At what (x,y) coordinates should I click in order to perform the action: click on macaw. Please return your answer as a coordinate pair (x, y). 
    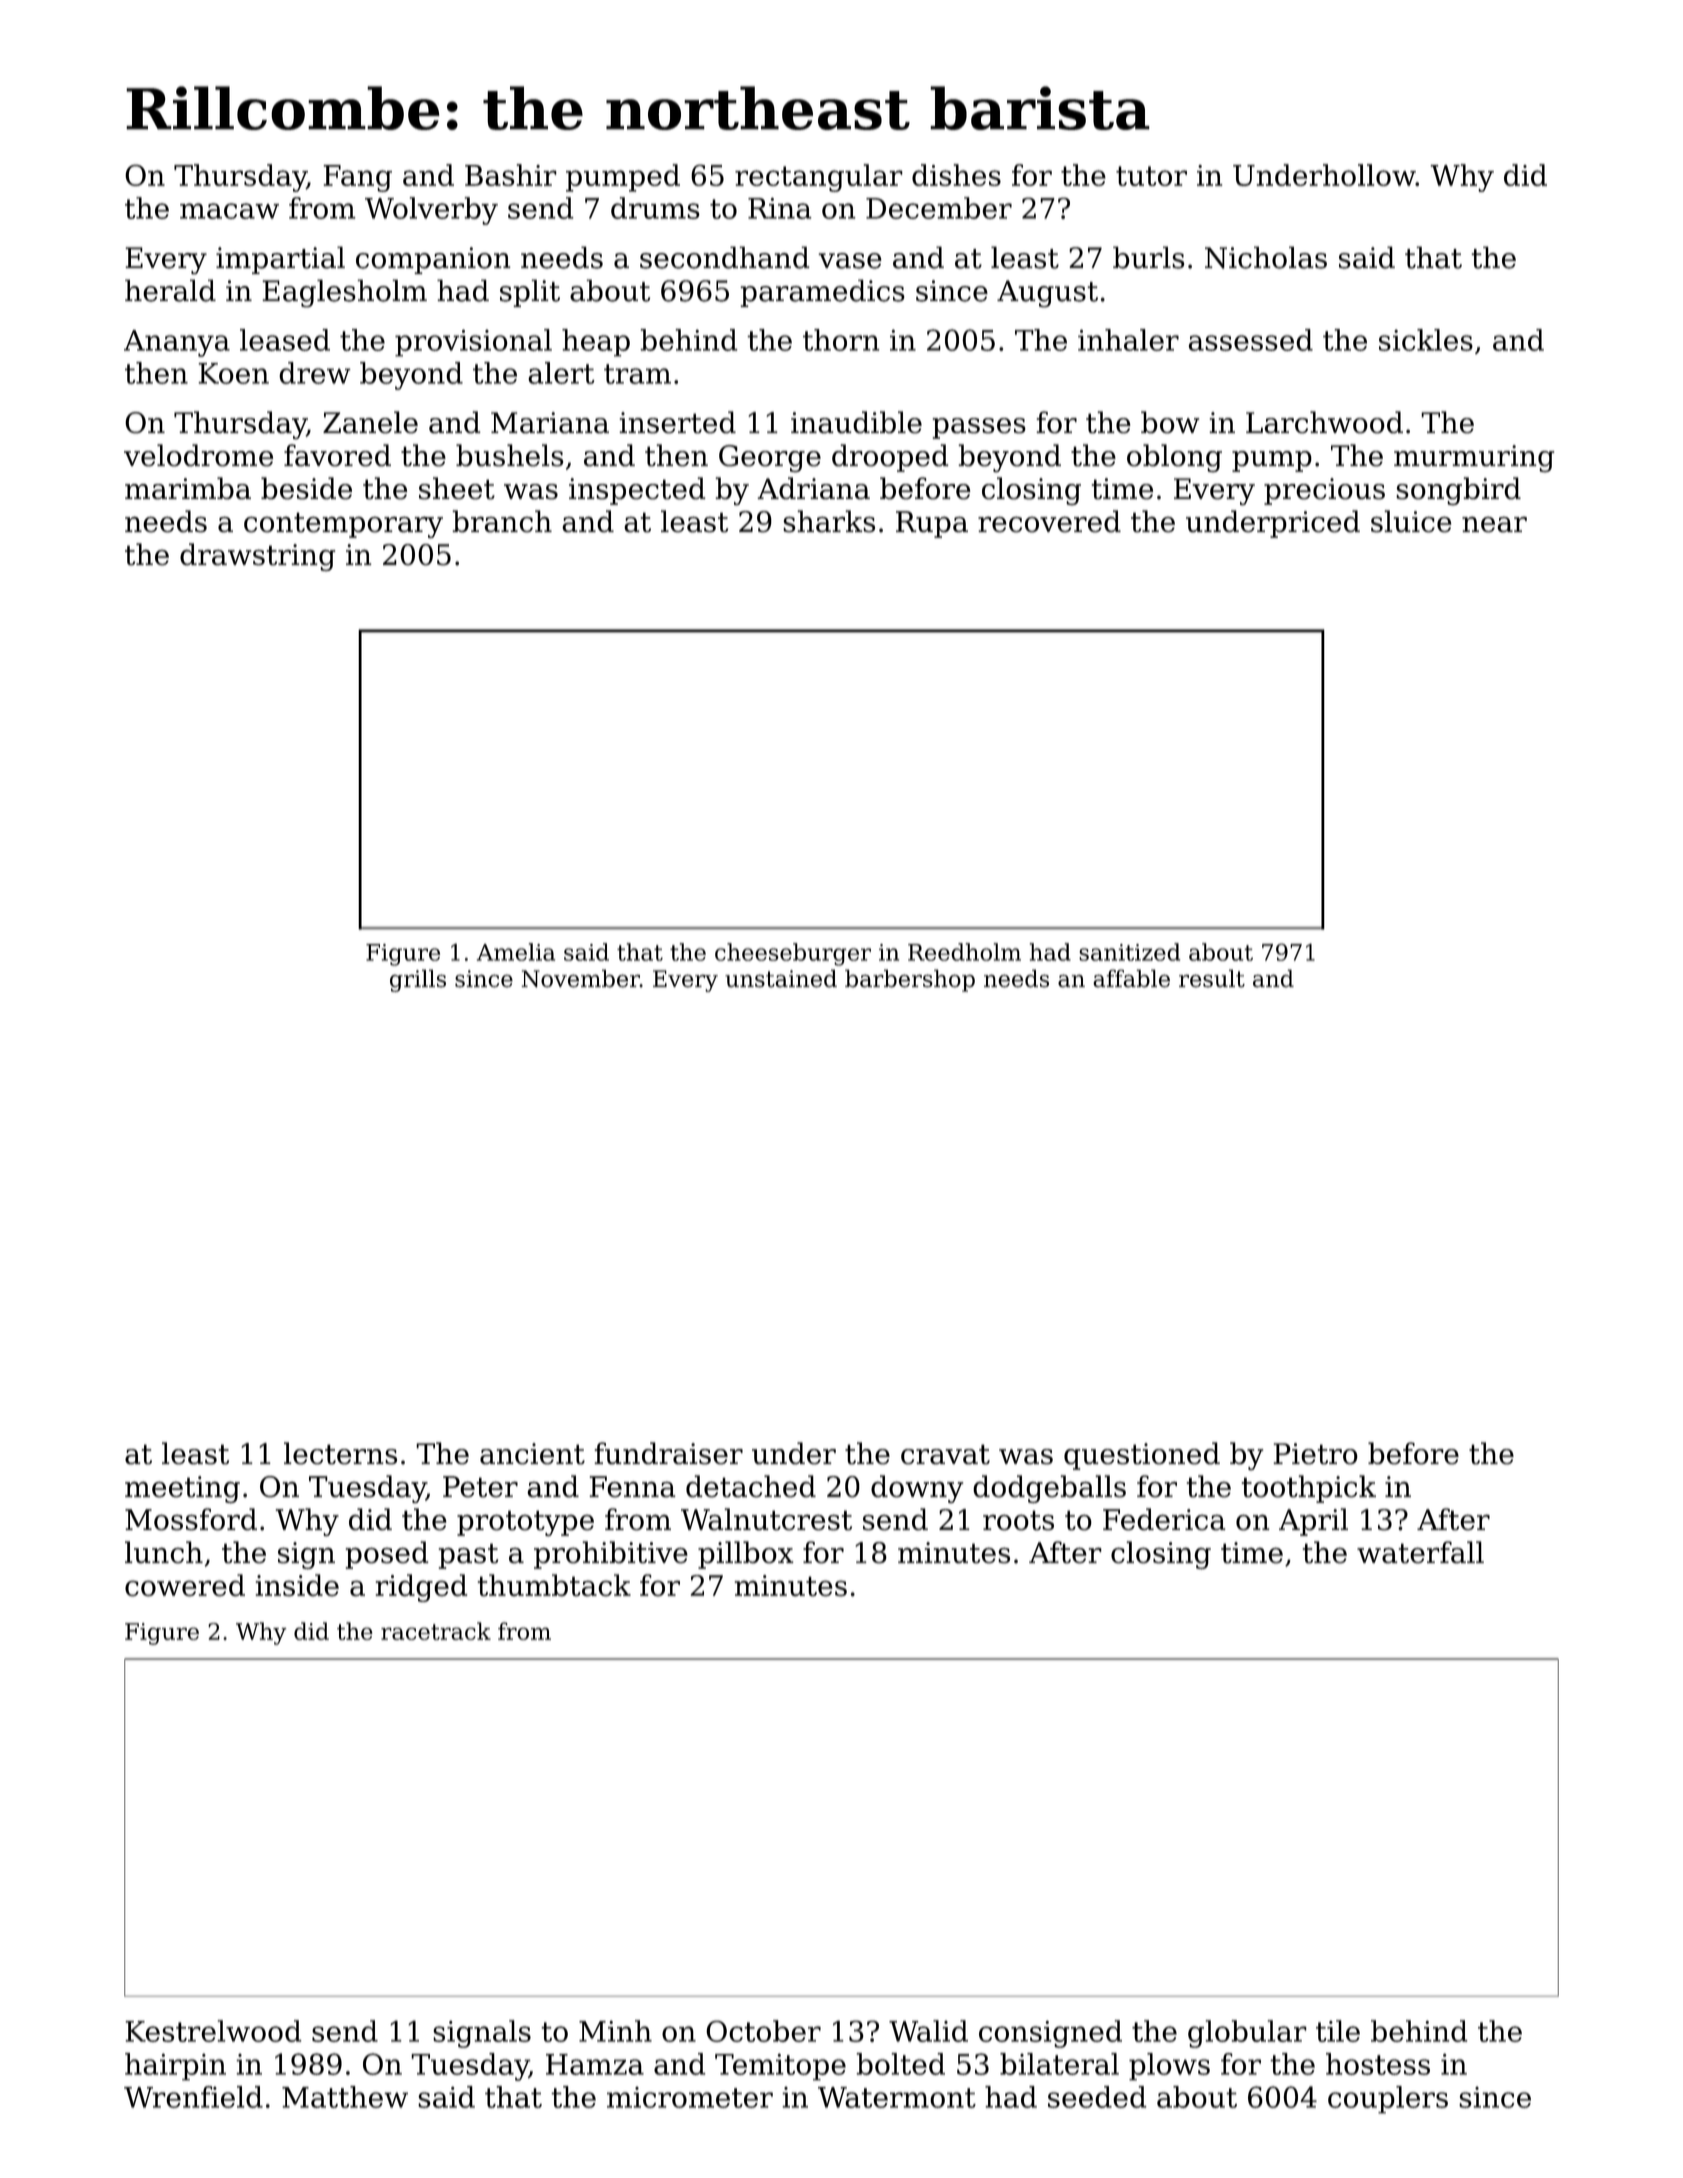
    Looking at the image, I should click on (229, 211).
